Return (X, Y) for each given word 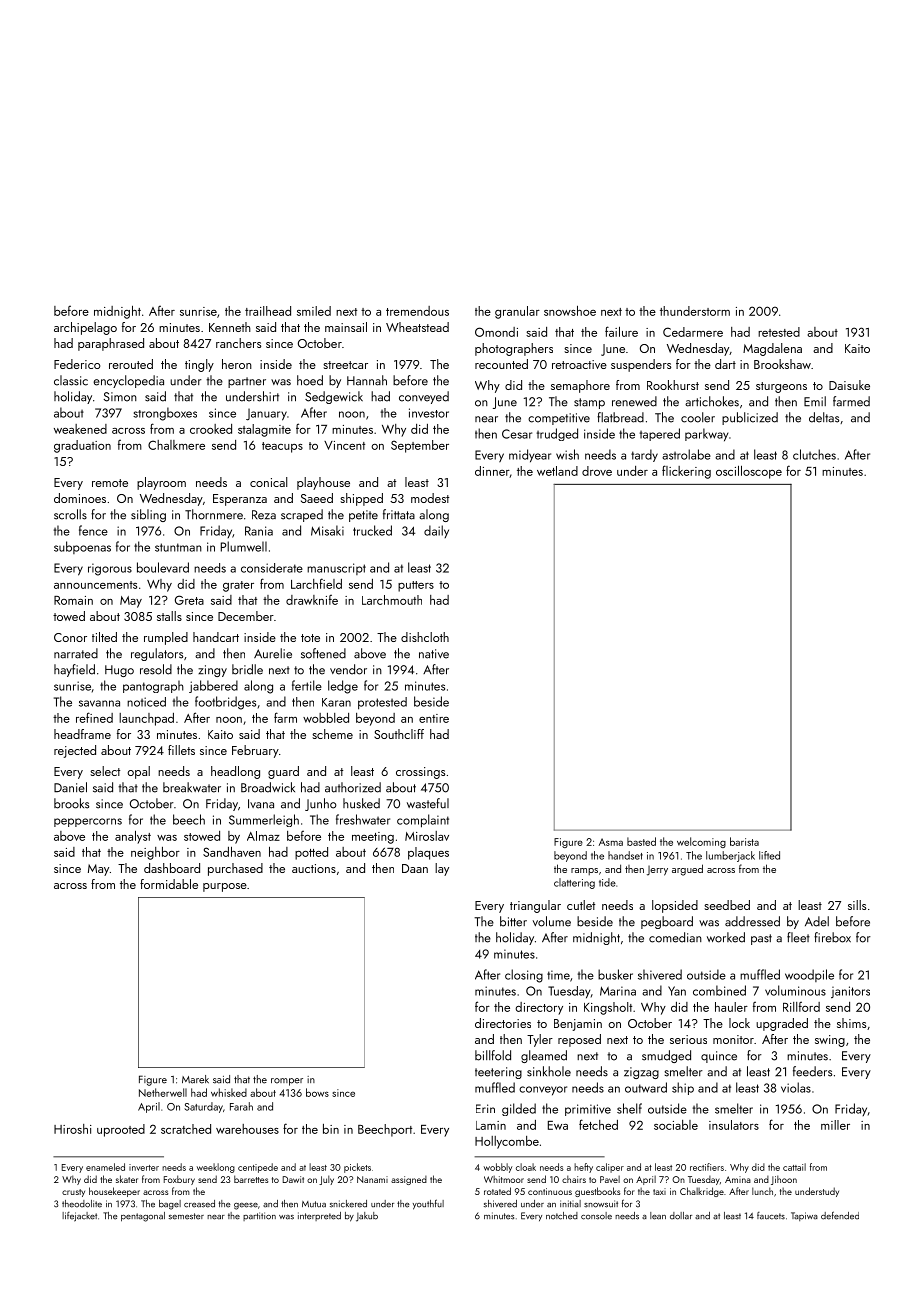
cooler (698, 417)
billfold (493, 1055)
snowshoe (570, 311)
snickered (348, 1204)
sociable (676, 1125)
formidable (169, 884)
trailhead (268, 311)
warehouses (247, 1129)
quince (719, 1057)
